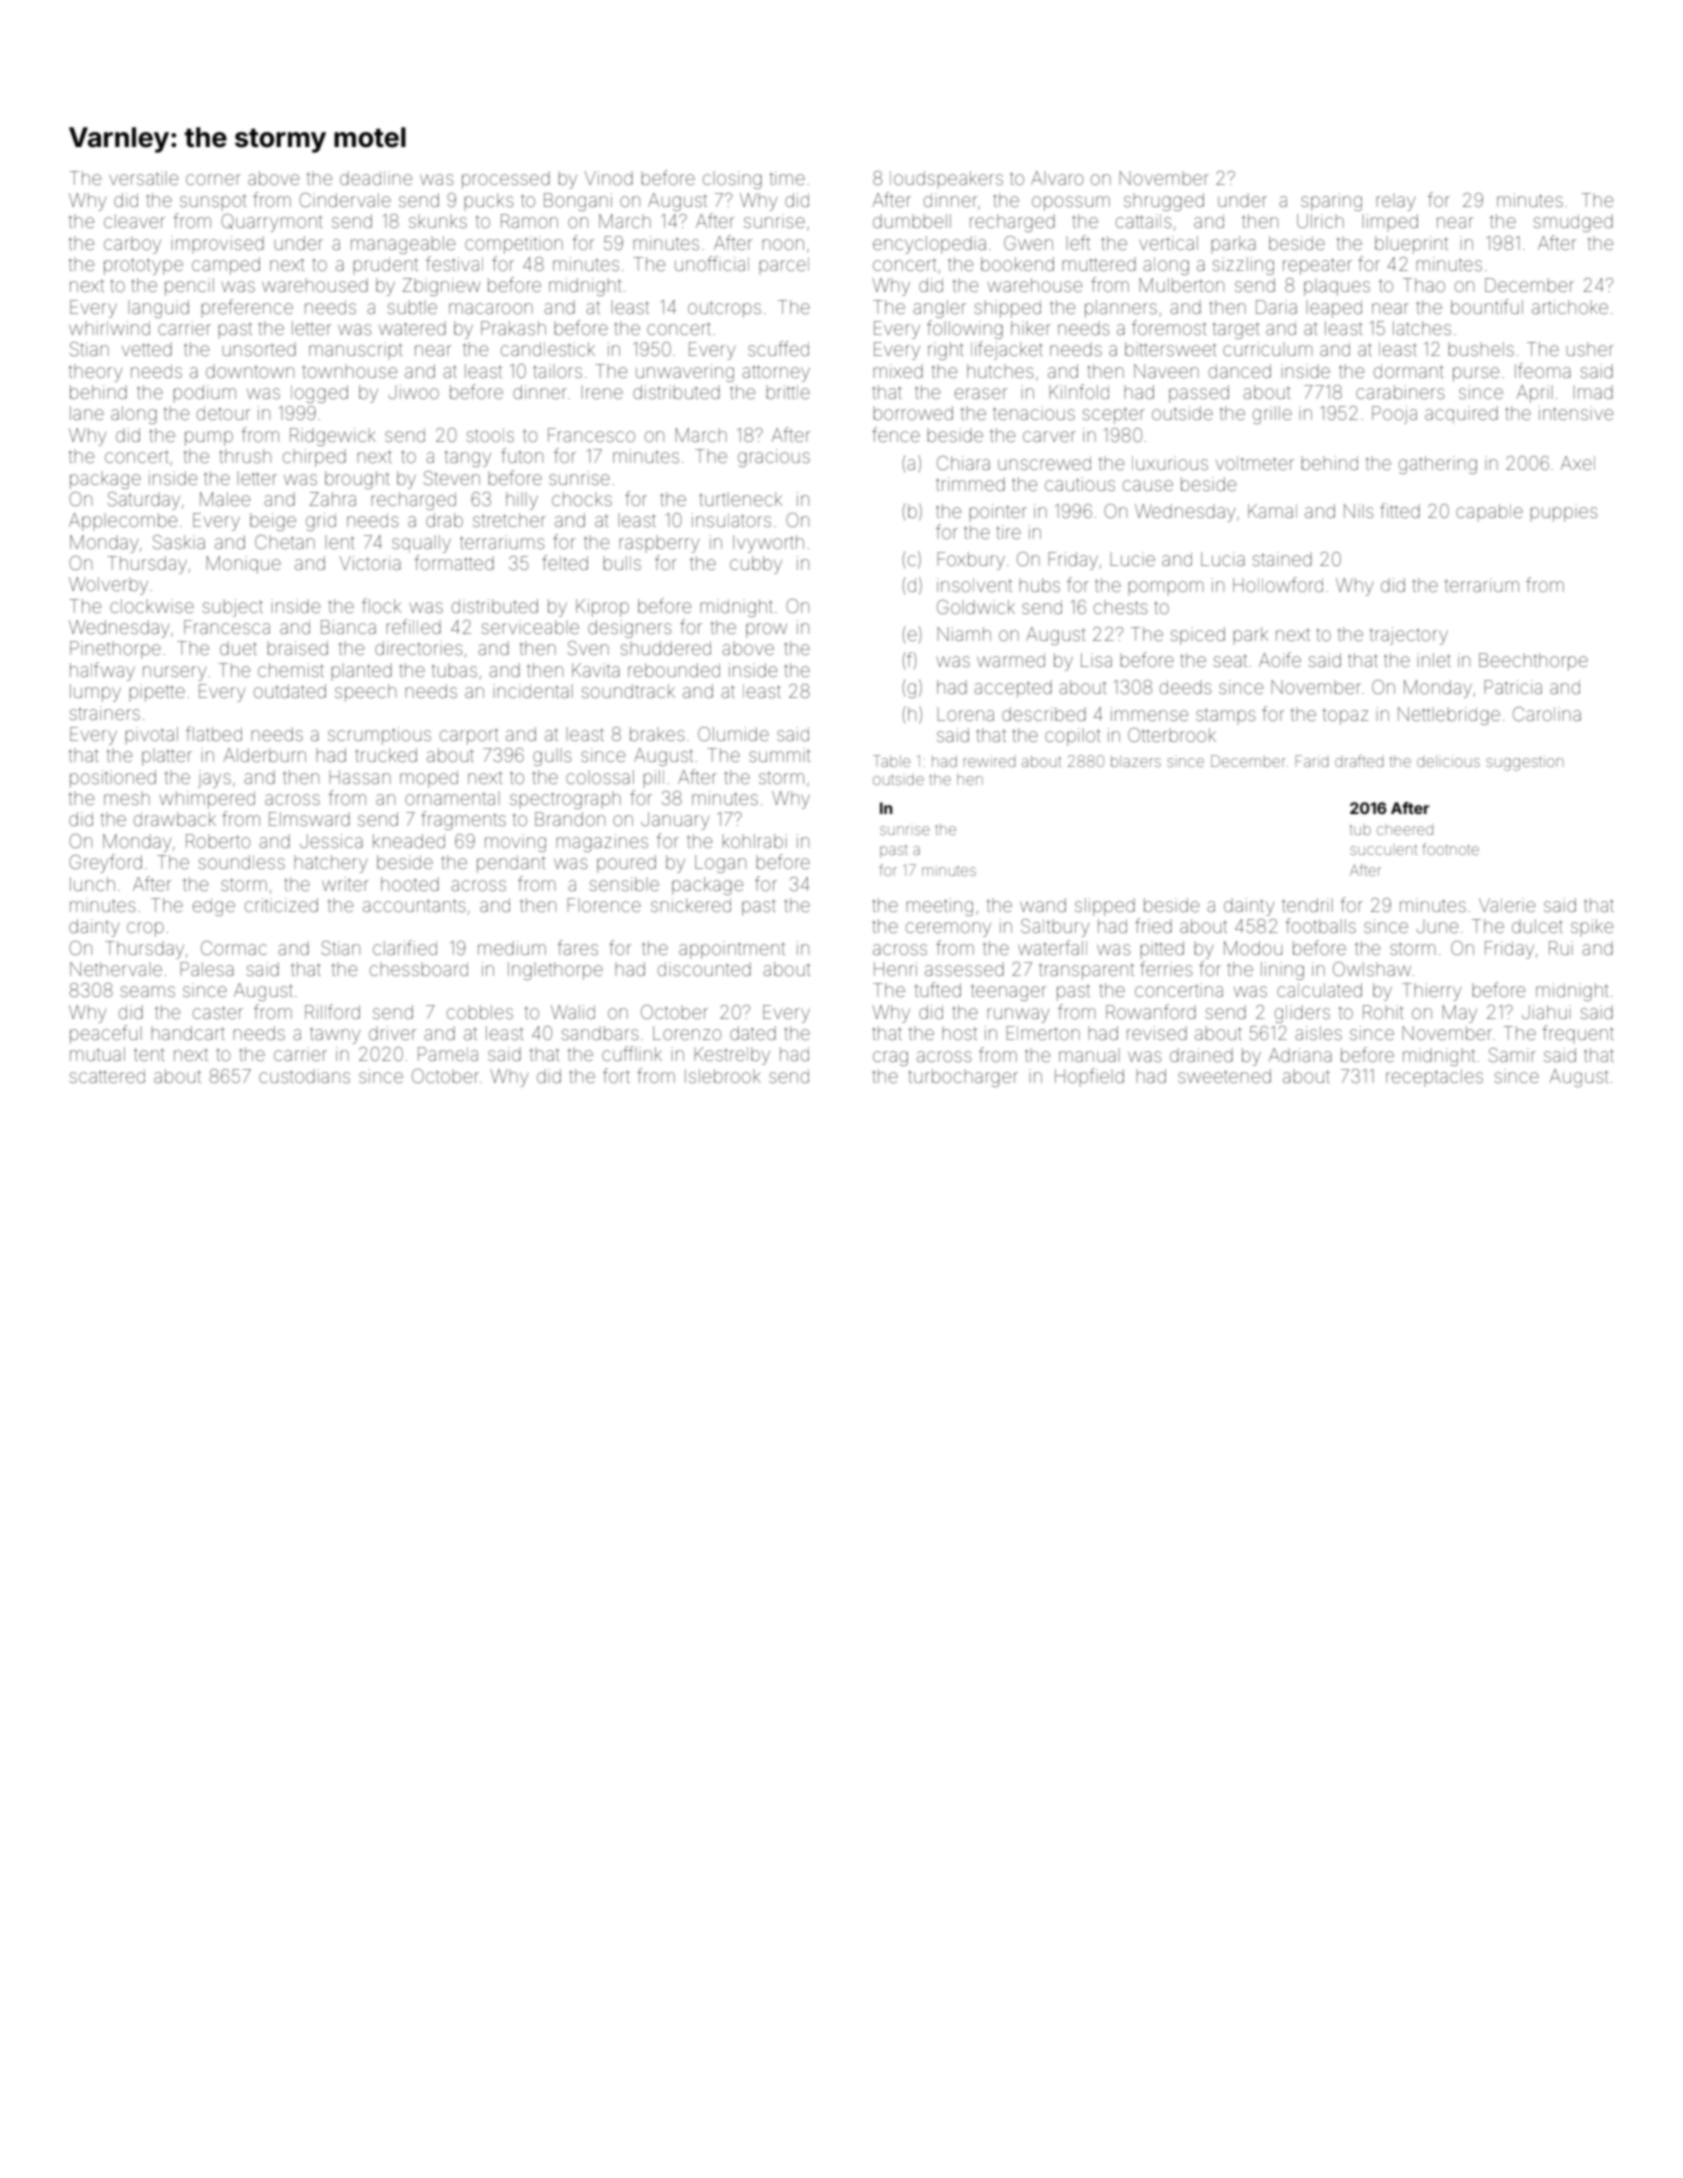  I want to click on custodians, so click(304, 1076).
